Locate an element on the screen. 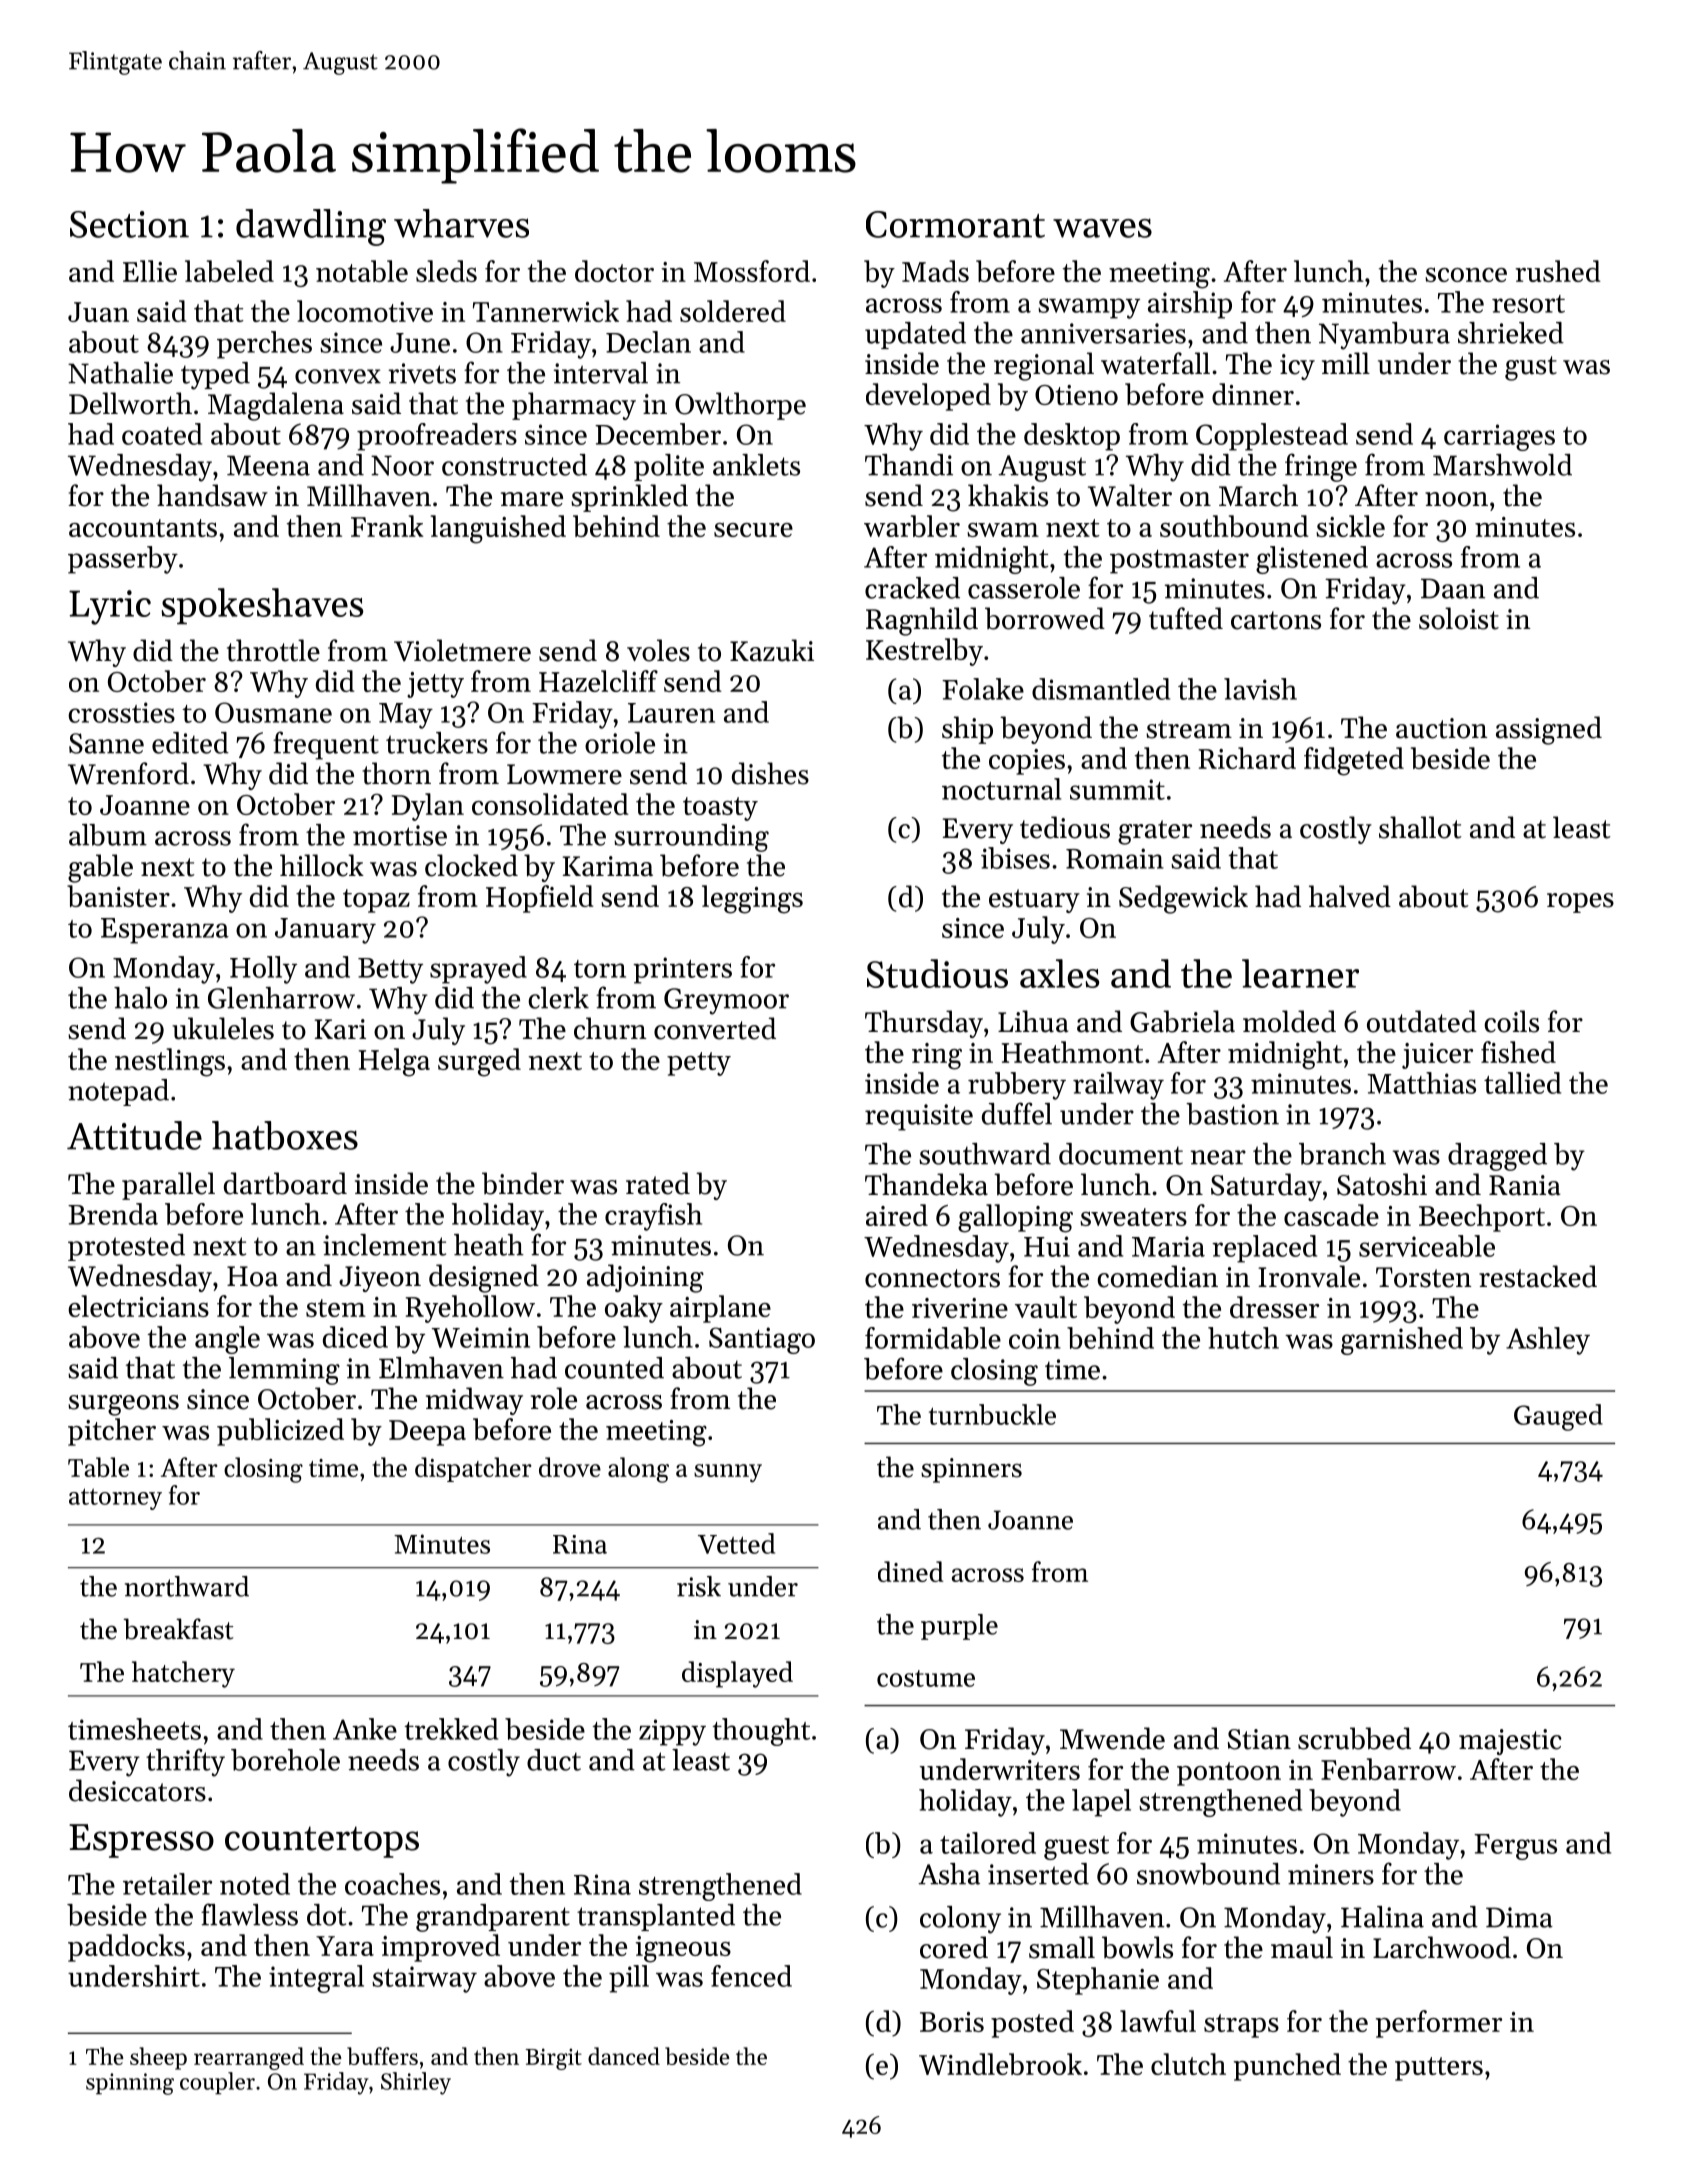 This screenshot has height=2178, width=1683. northward is located at coordinates (187, 1586).
